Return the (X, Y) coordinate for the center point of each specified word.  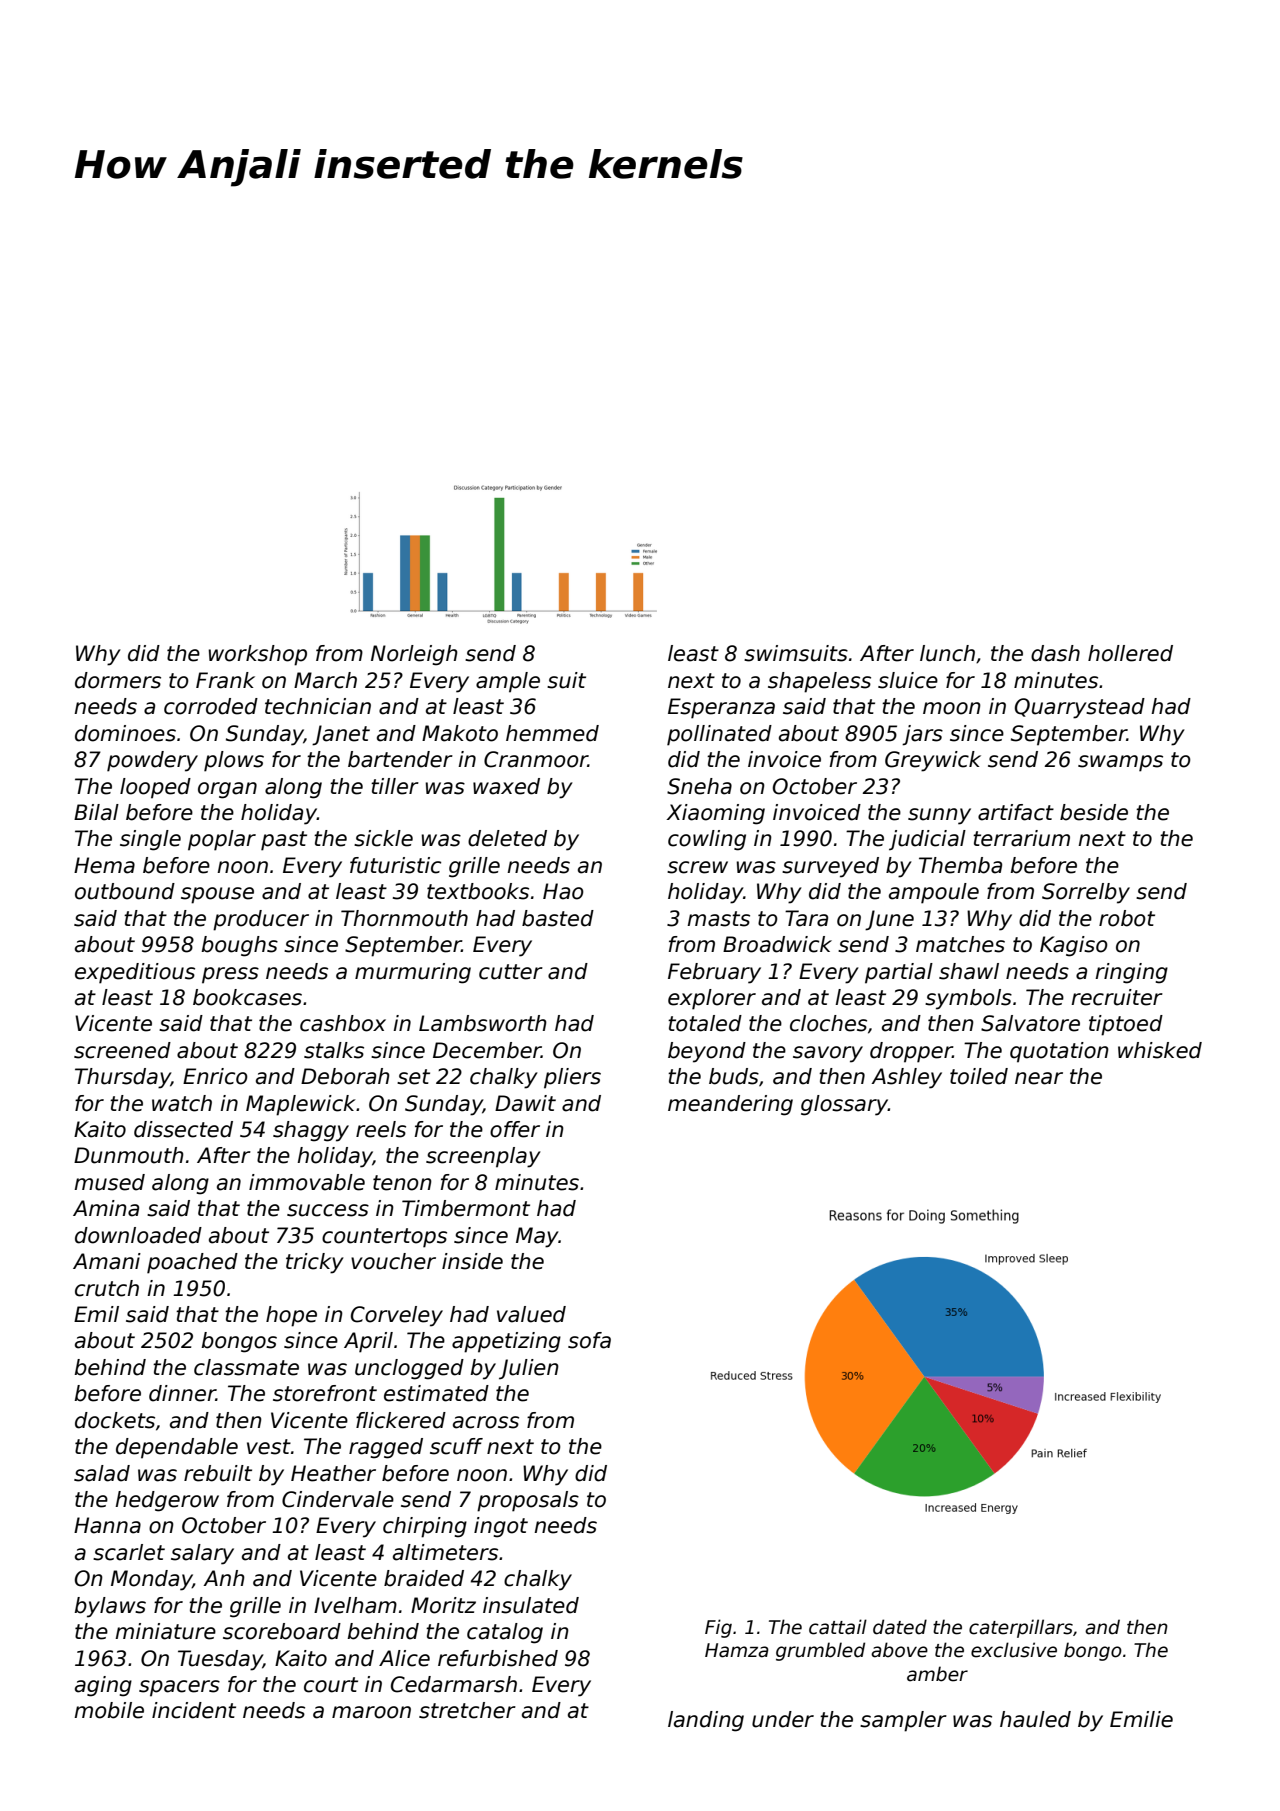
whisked (1160, 1050)
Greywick (933, 761)
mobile (109, 1710)
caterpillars (1021, 1628)
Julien (529, 1369)
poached (192, 1263)
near (1039, 1078)
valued (531, 1314)
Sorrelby (1086, 893)
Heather (333, 1473)
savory (828, 1054)
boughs (239, 946)
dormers (118, 680)
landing (706, 1721)
